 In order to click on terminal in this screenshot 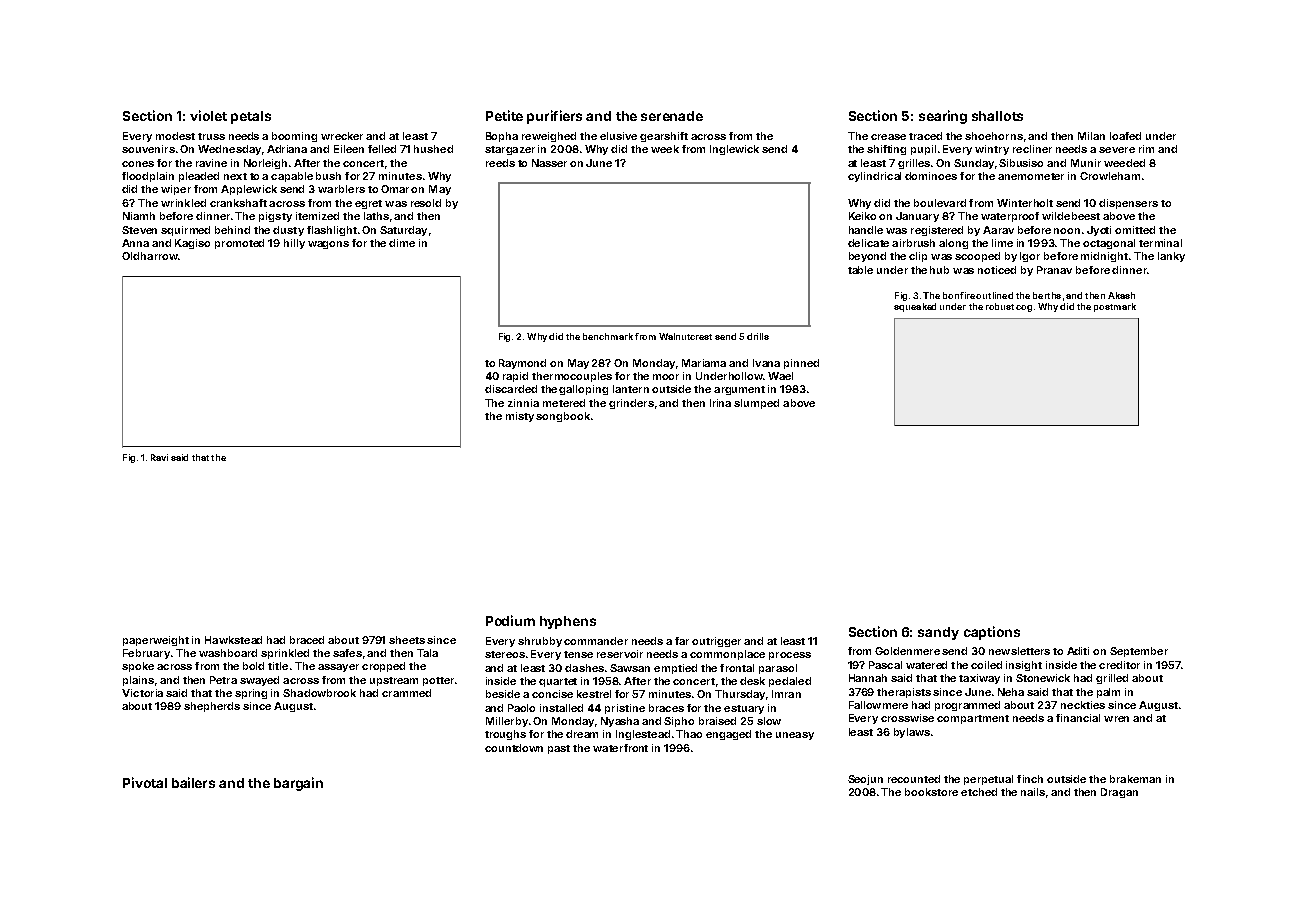, I will do `click(1160, 243)`.
